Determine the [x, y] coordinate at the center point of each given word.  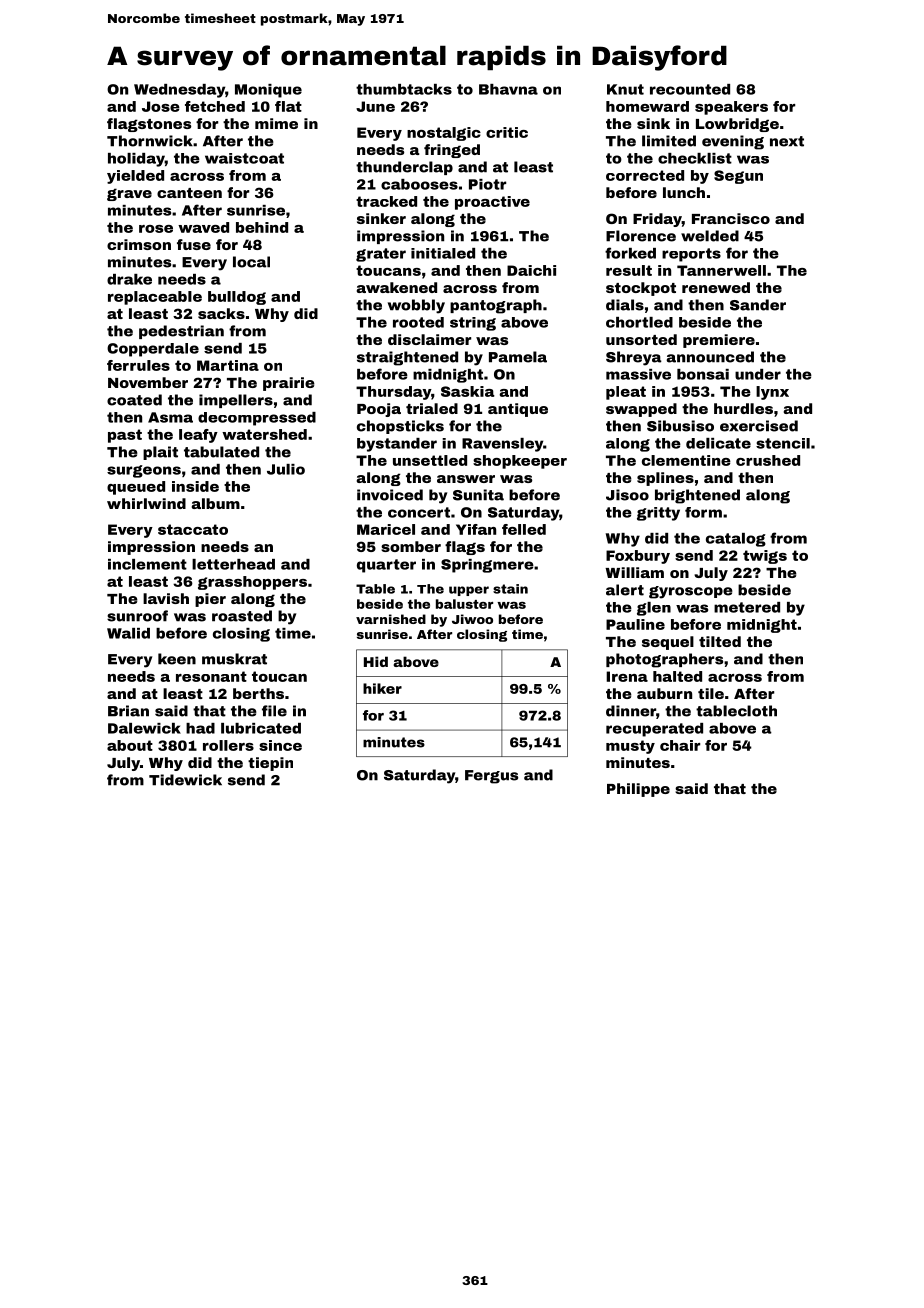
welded [710, 236]
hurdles [743, 408]
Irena [627, 676]
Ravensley [502, 445]
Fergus [491, 777]
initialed [443, 253]
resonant [211, 676]
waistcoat [244, 158]
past [125, 436]
